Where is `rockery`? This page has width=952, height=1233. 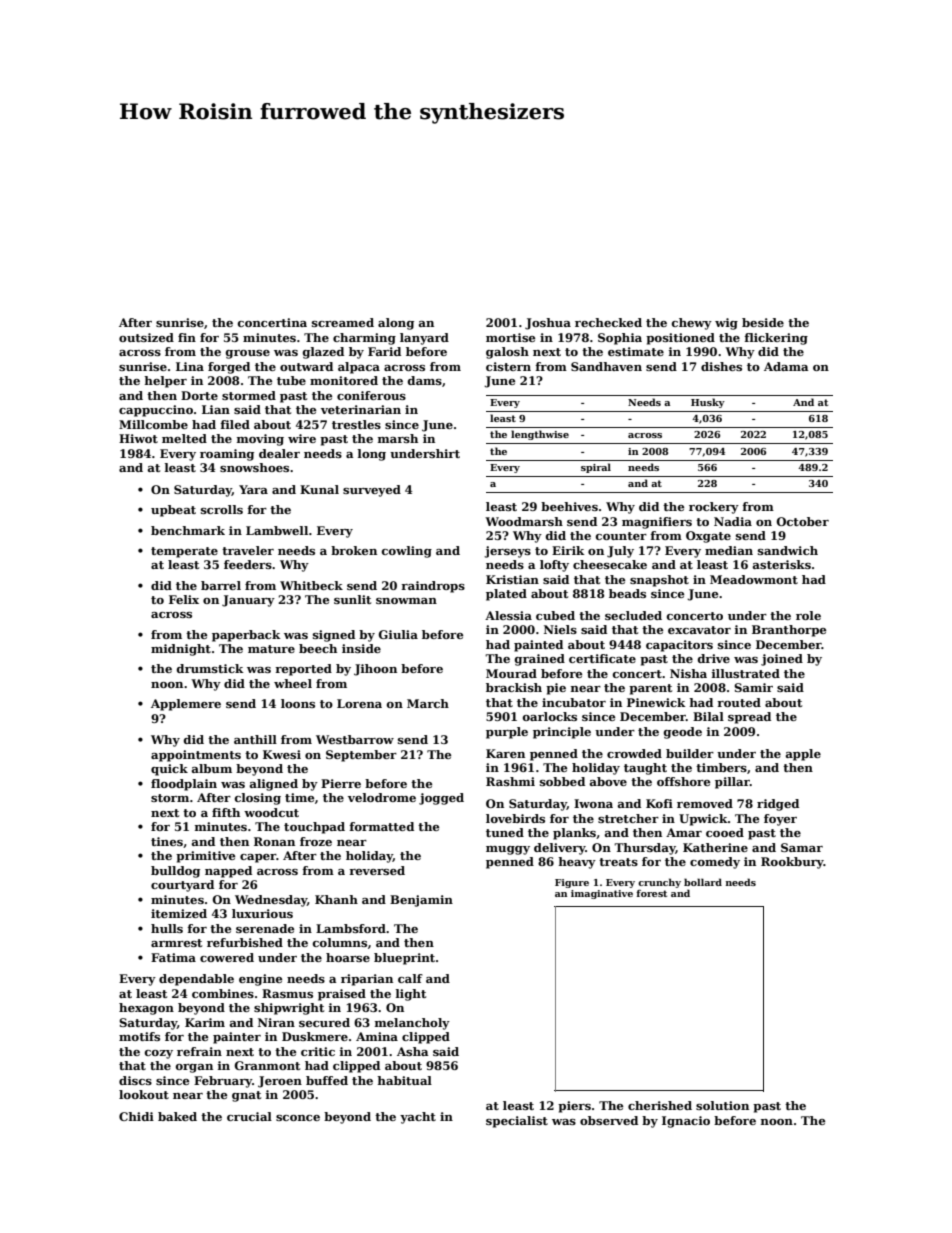
rockery is located at coordinates (714, 508).
